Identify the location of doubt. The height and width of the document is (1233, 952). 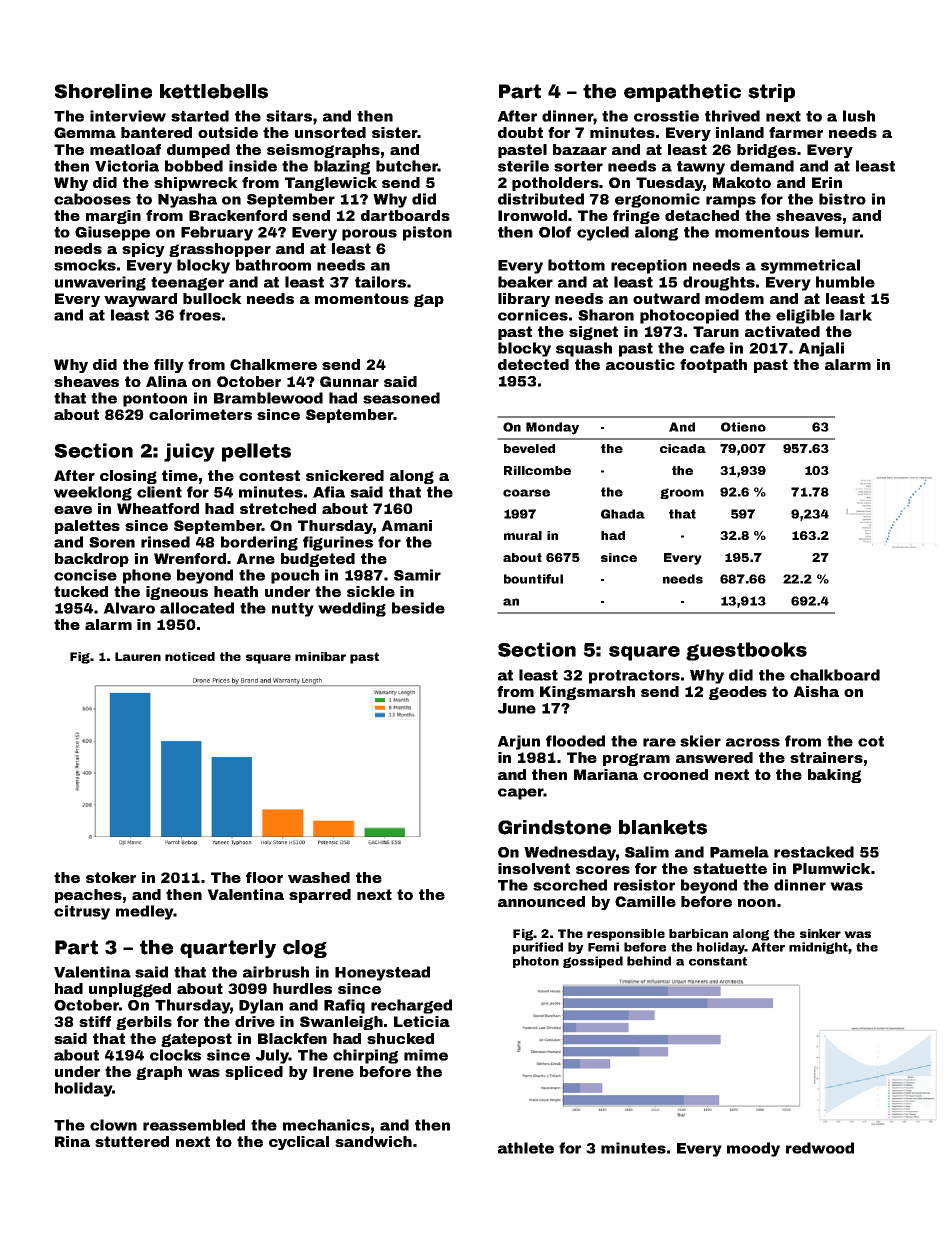
(520, 132).
